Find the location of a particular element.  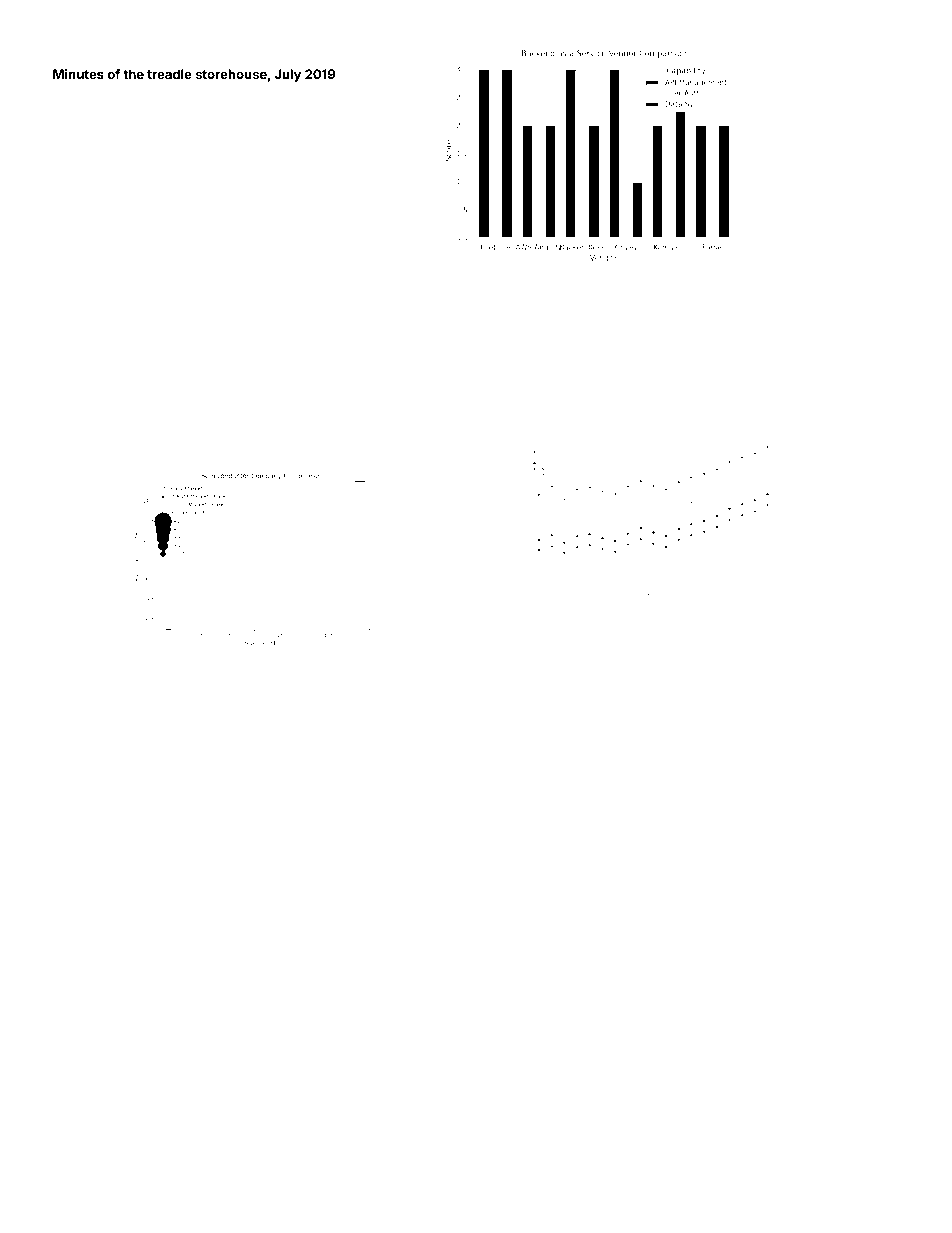

ferried is located at coordinates (563, 1072).
